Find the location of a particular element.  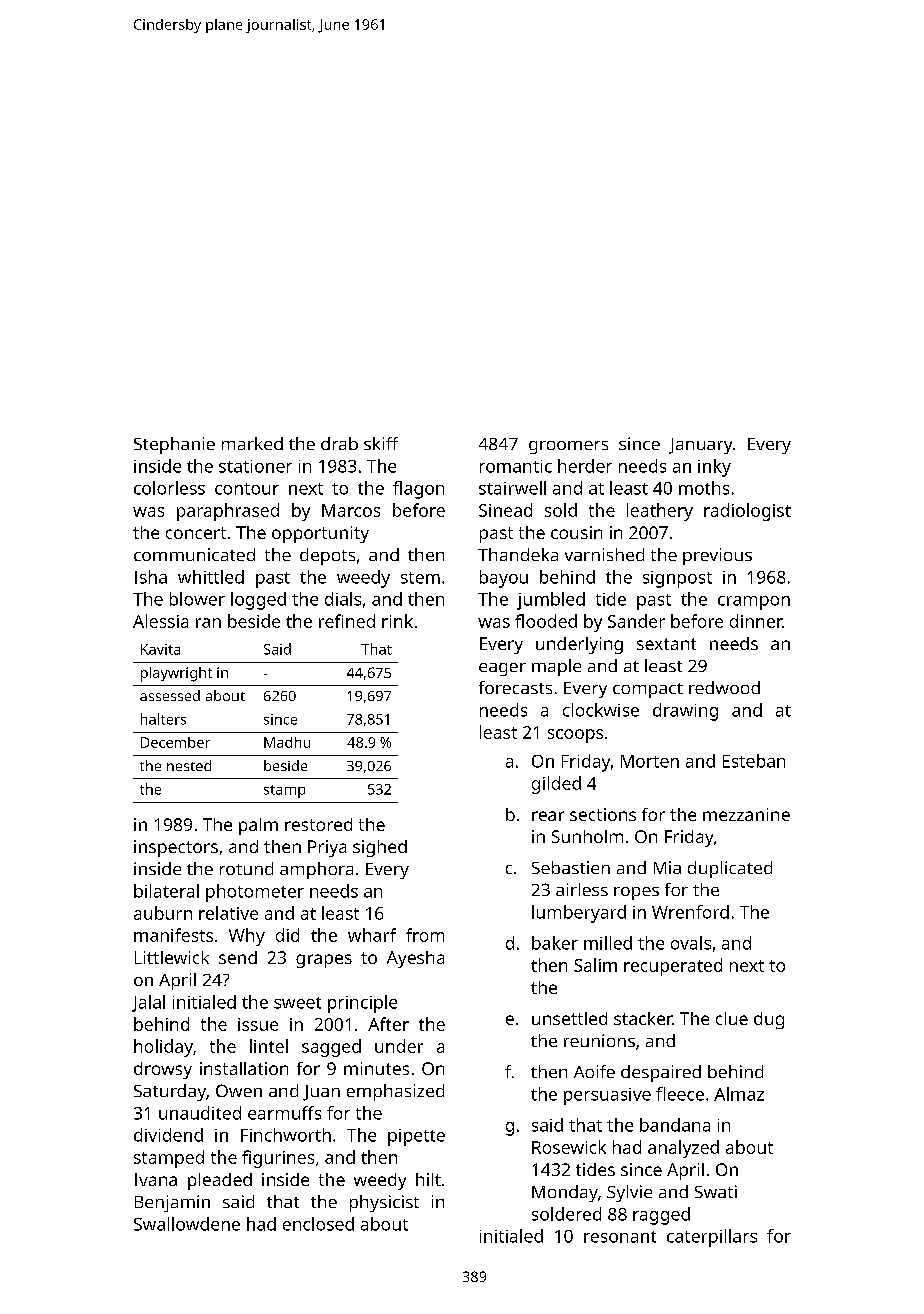

January is located at coordinates (700, 446).
